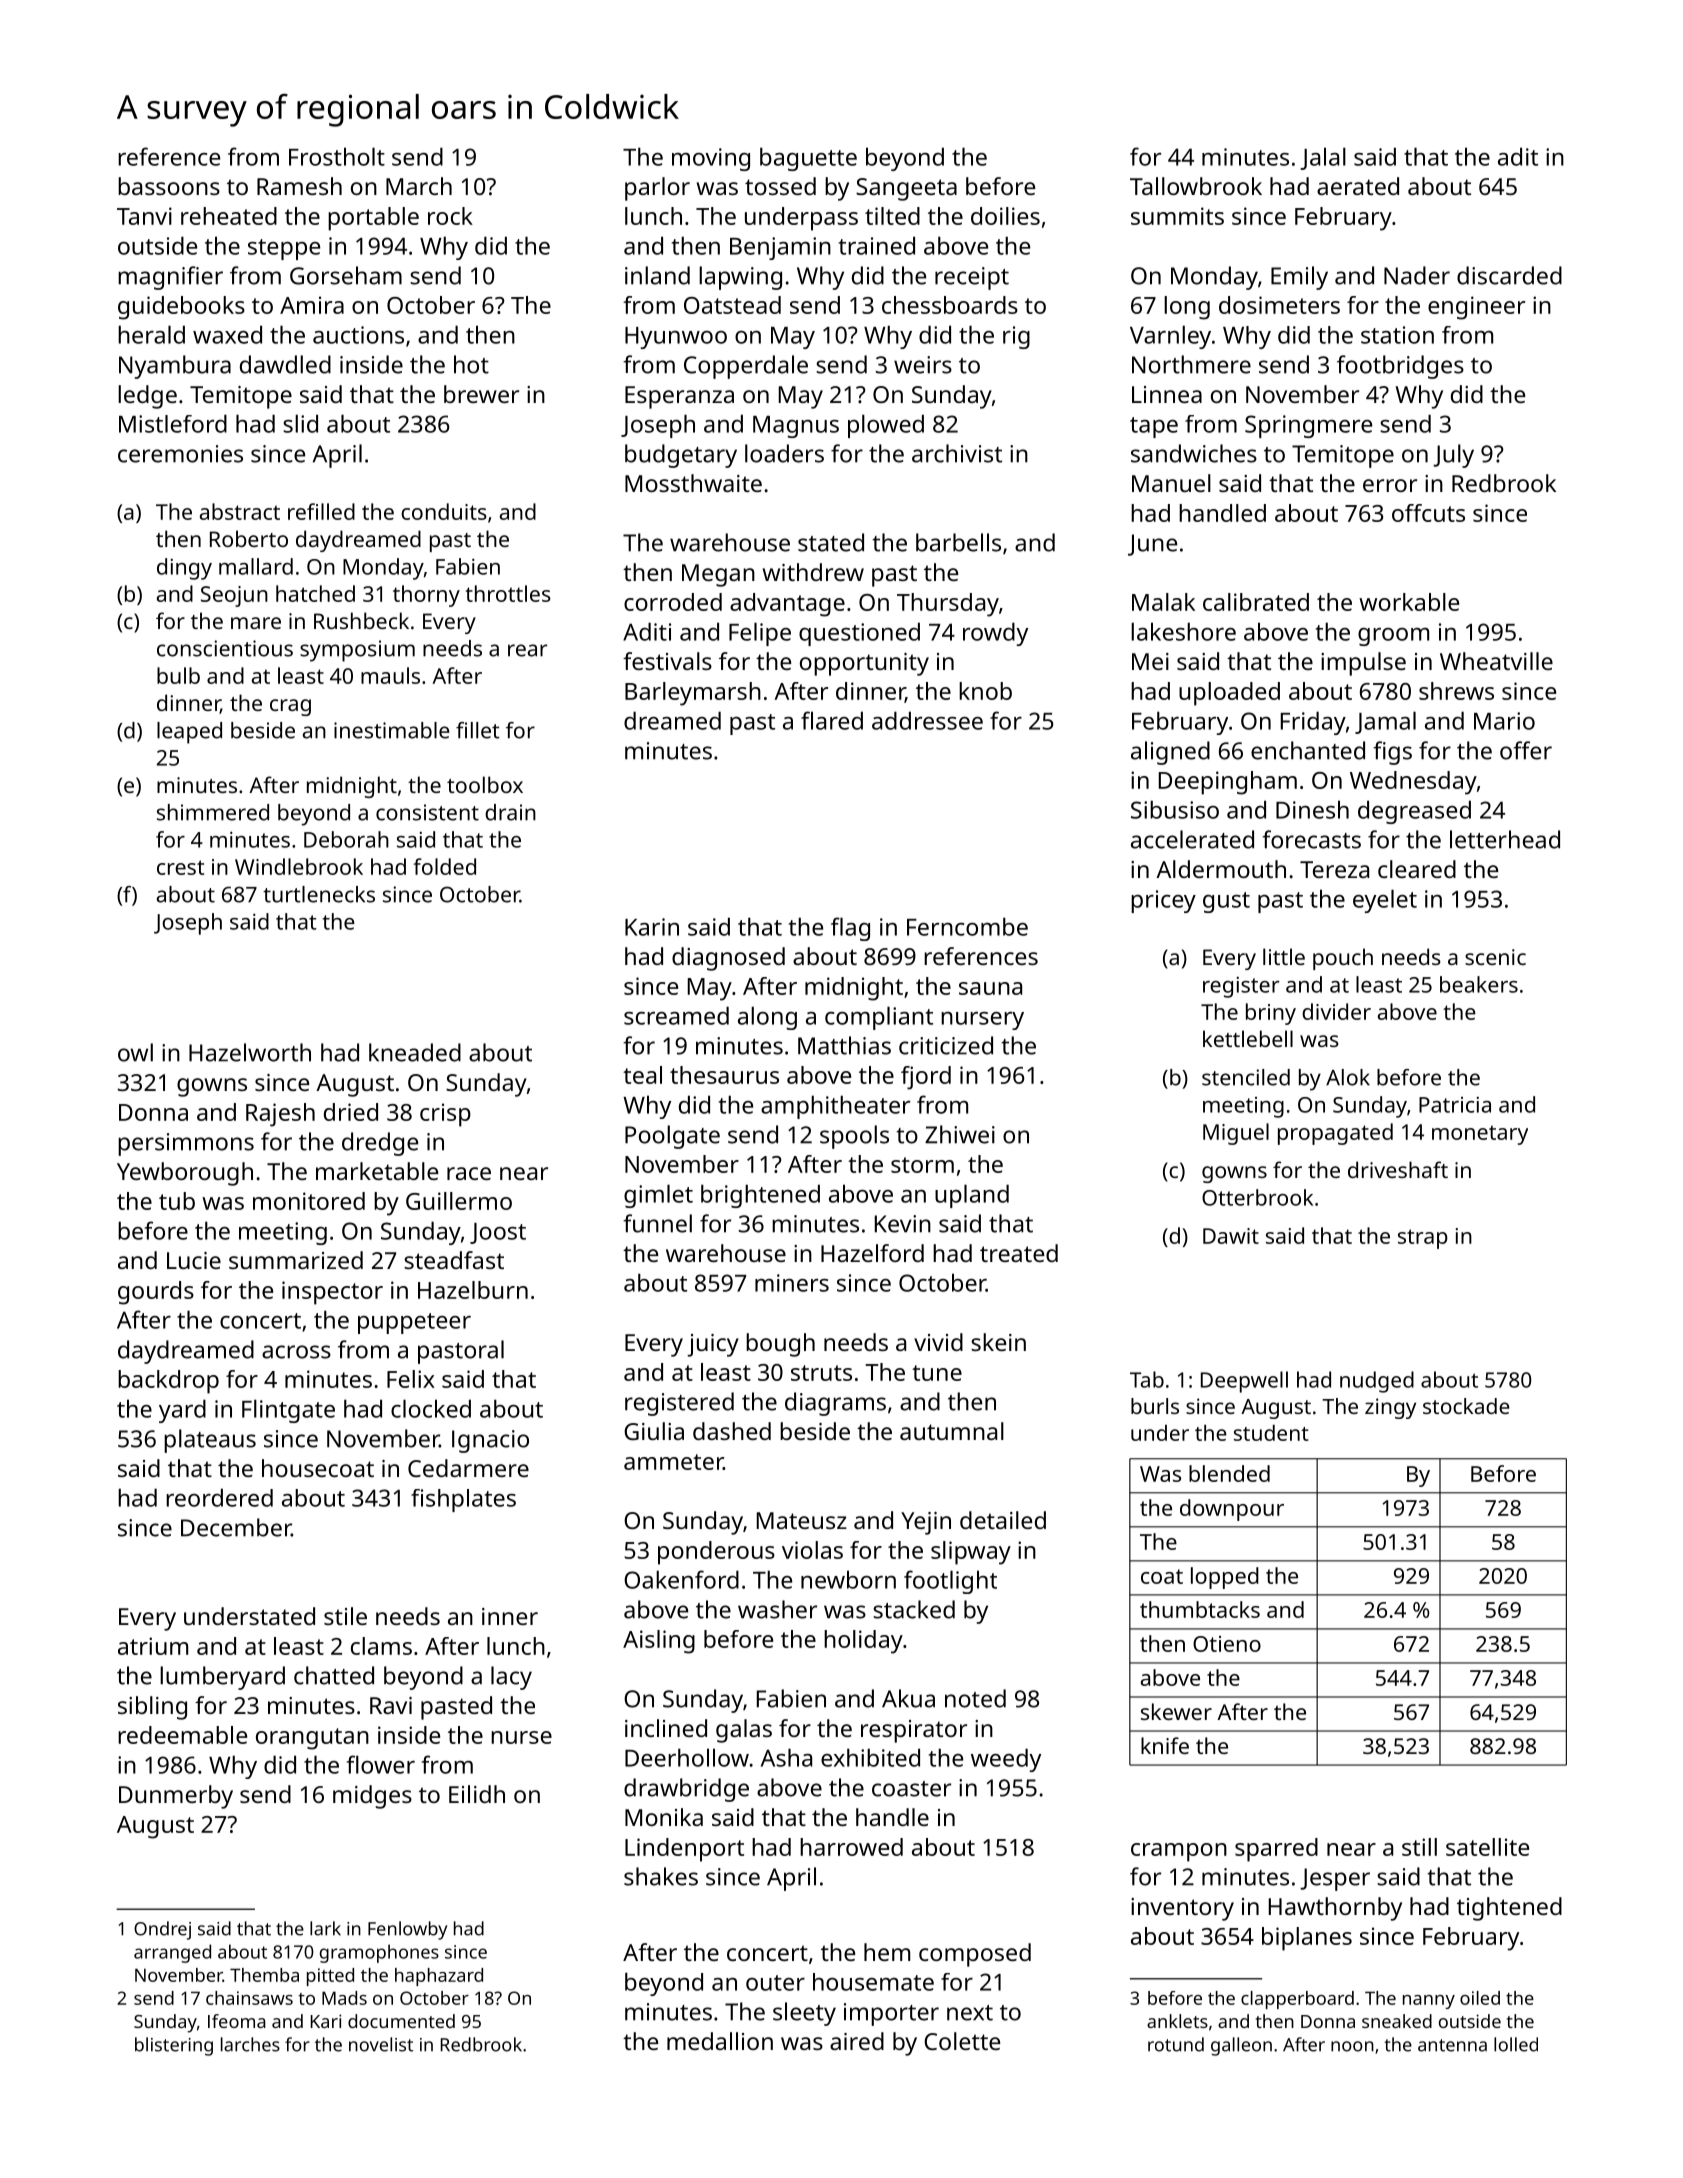 Image resolution: width=1683 pixels, height=2178 pixels. I want to click on mauls, so click(390, 675).
